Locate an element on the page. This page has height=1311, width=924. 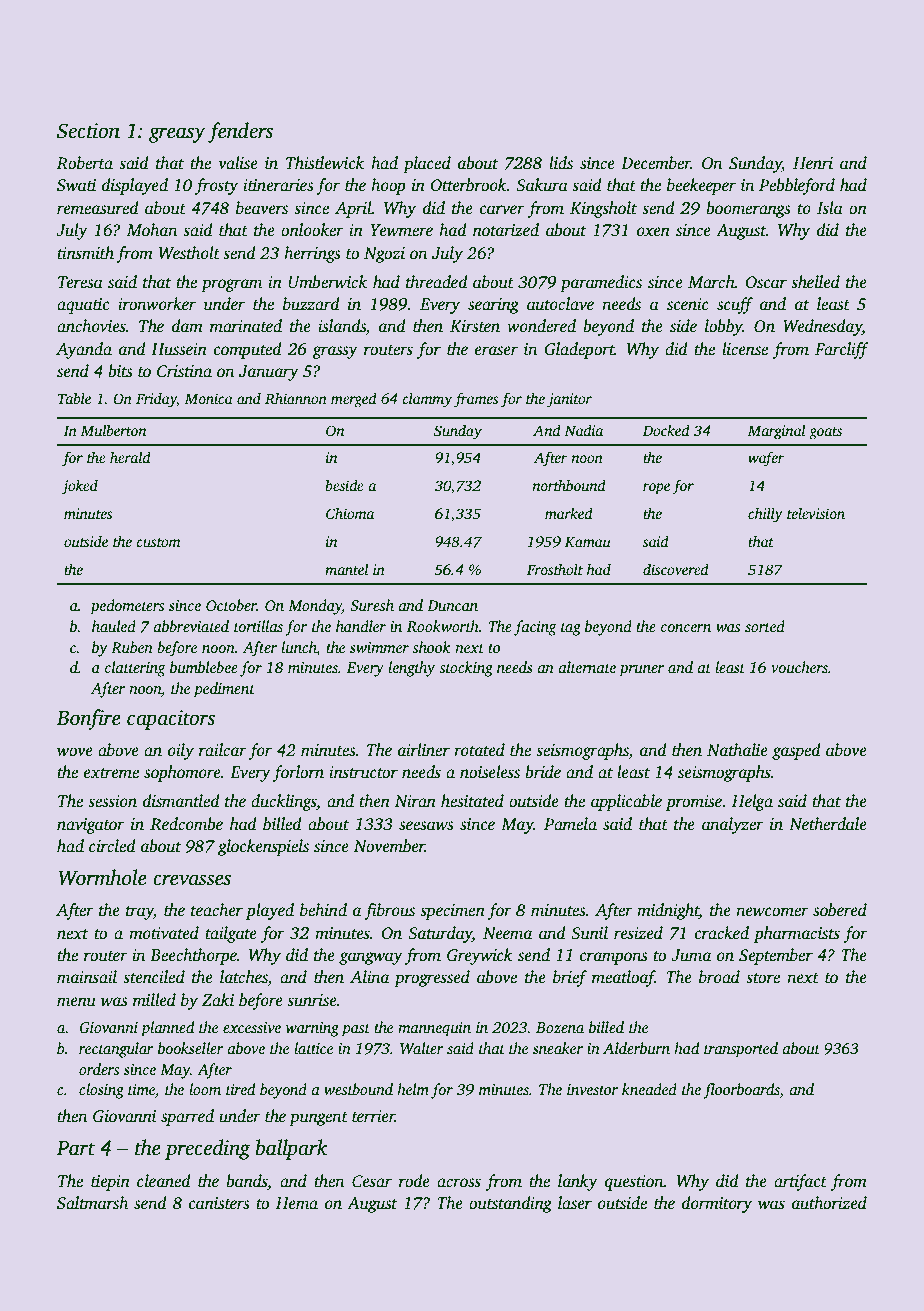
Helga is located at coordinates (752, 802).
